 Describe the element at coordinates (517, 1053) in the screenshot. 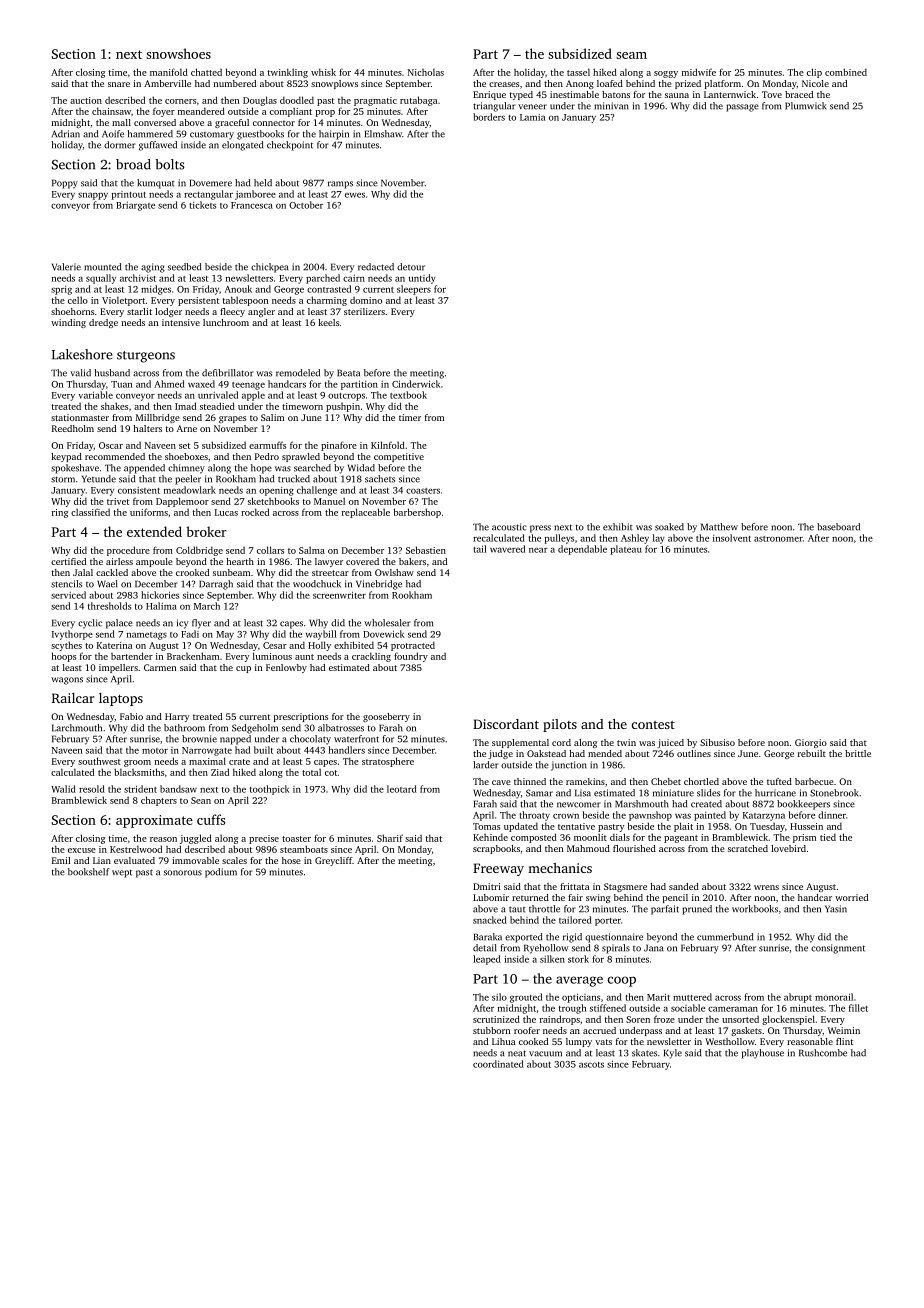

I see `neat` at that location.
